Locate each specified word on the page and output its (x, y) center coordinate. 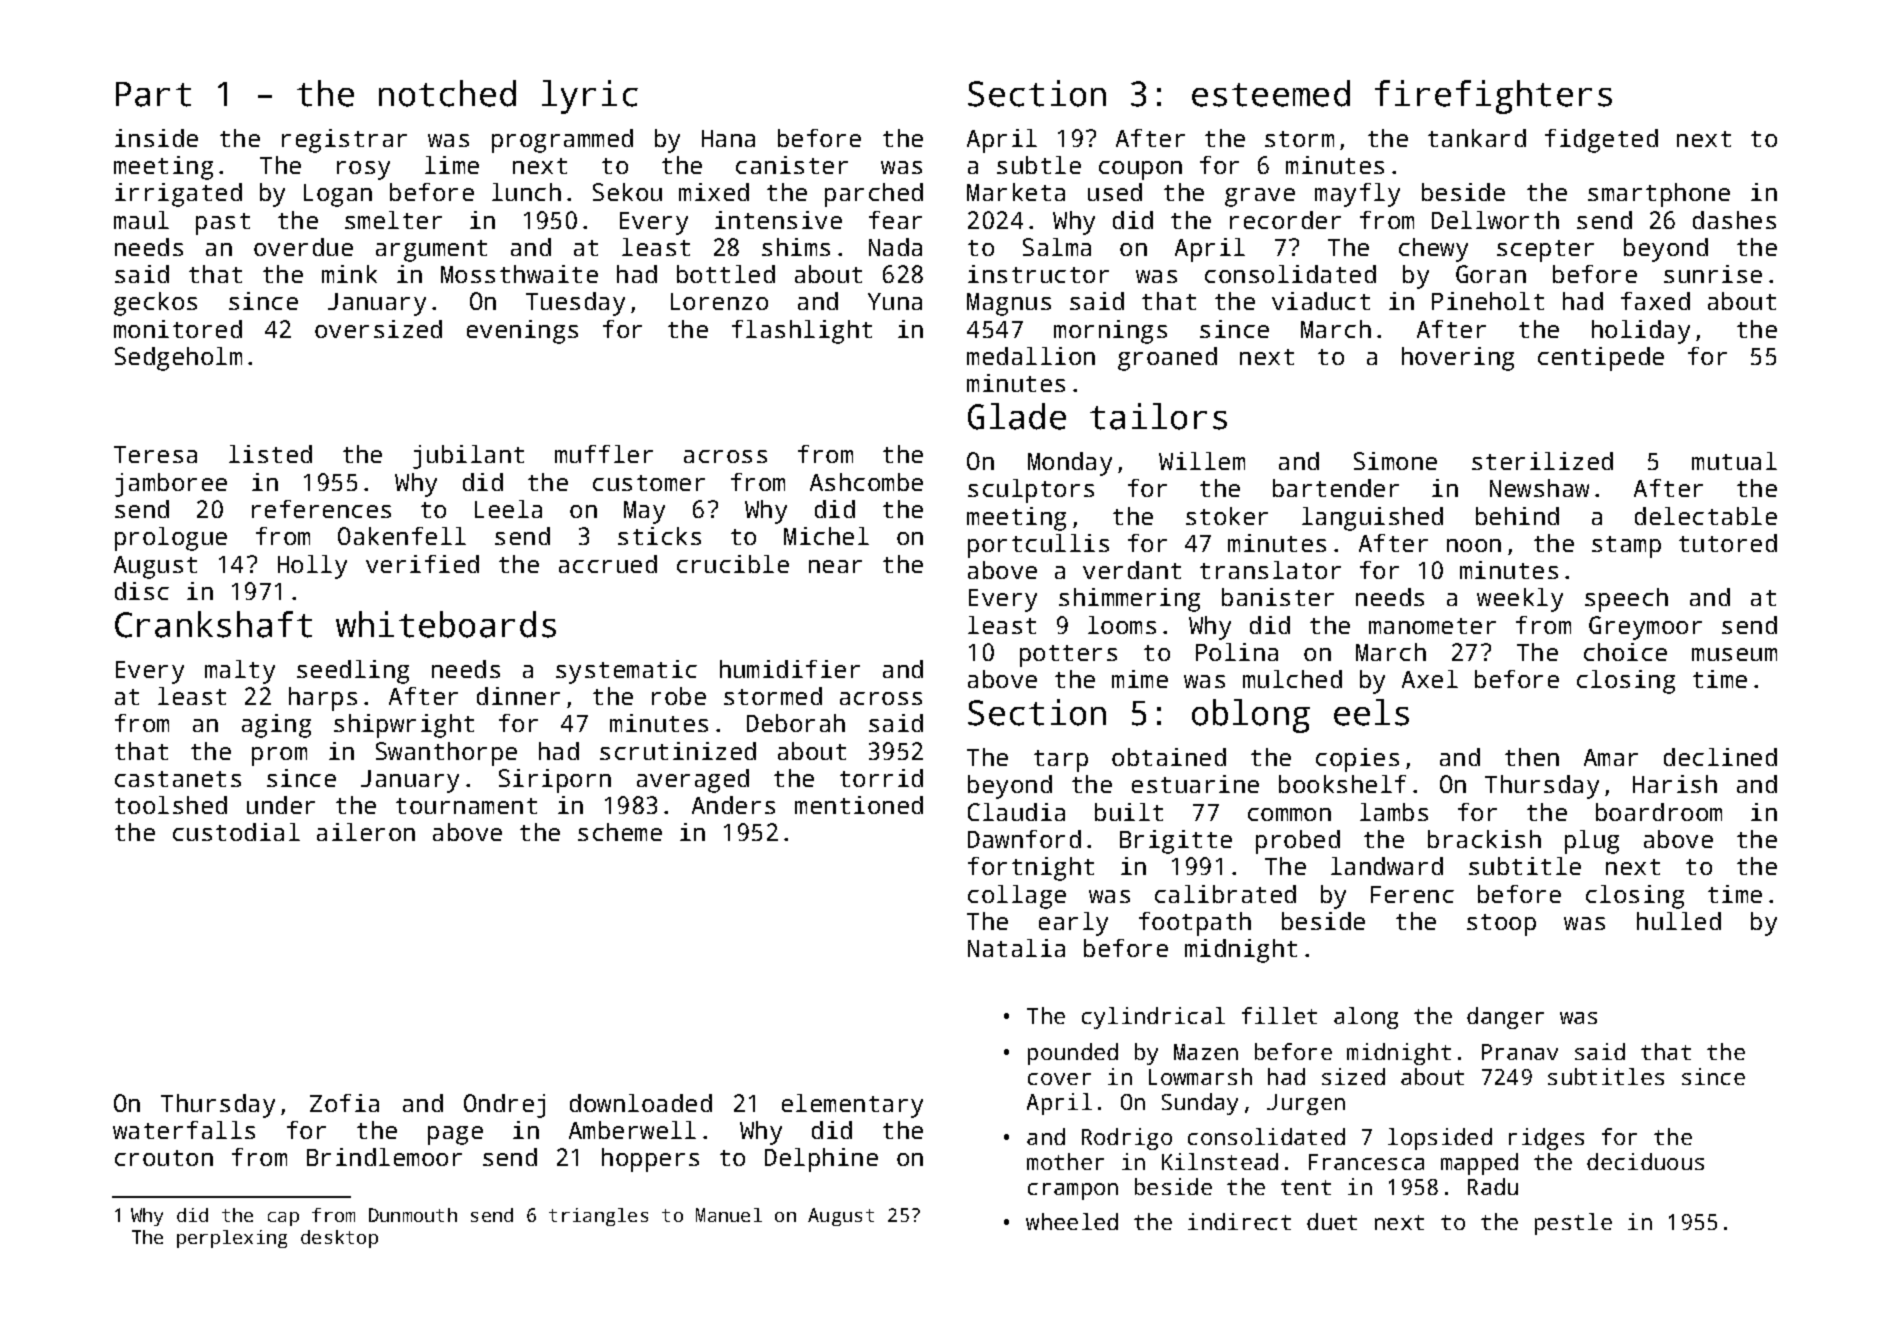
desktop (339, 1239)
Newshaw (1539, 488)
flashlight (802, 332)
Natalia (1016, 948)
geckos (155, 304)
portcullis (1038, 546)
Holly (312, 567)
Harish (1675, 784)
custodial (236, 832)
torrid (881, 778)
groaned (1167, 359)
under (281, 805)
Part (153, 94)
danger (1505, 1018)
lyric (590, 97)
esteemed (1271, 93)
